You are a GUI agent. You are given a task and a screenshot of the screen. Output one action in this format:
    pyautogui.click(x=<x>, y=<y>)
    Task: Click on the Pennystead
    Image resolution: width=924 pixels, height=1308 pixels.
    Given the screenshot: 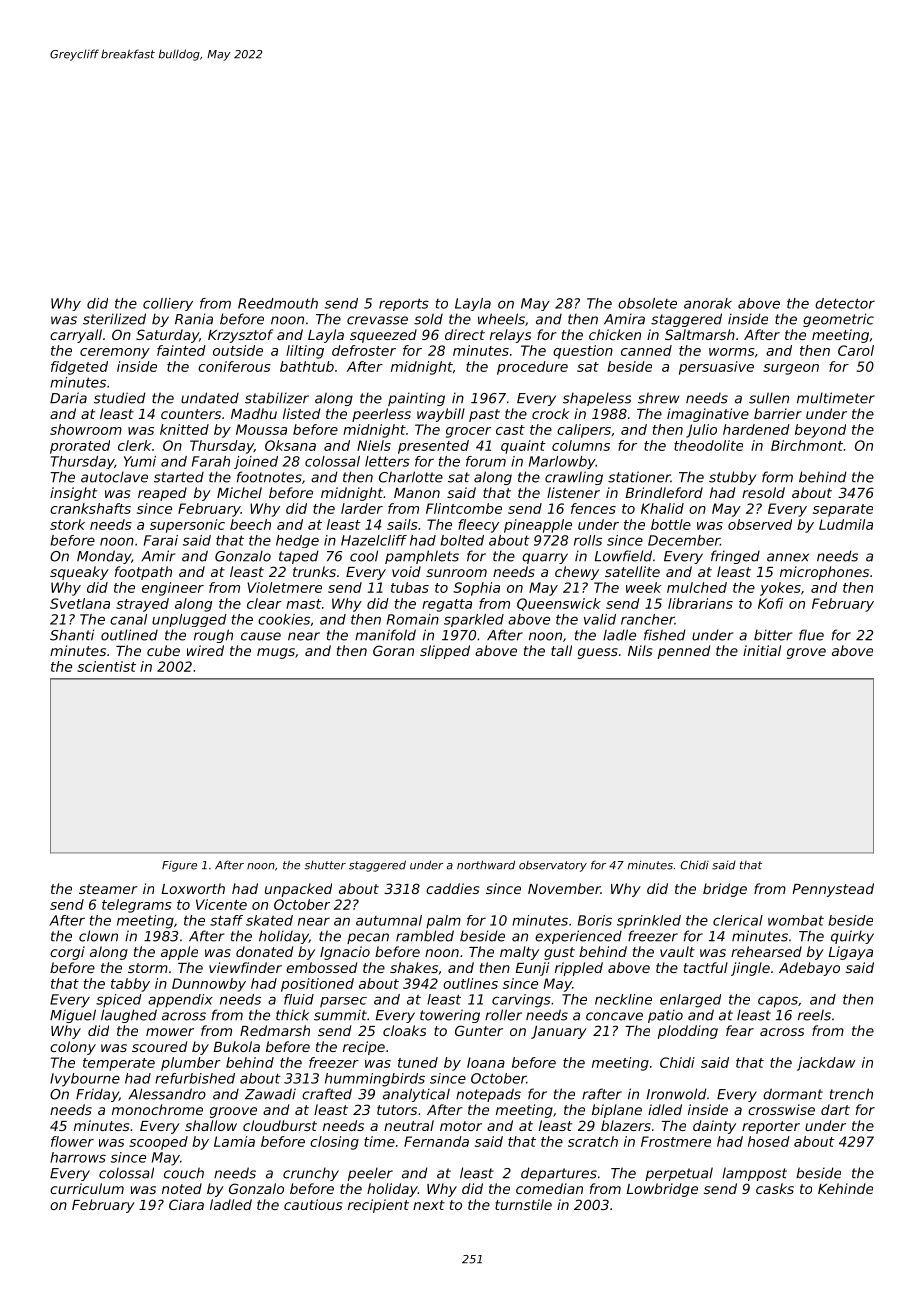 What is the action you would take?
    pyautogui.click(x=833, y=890)
